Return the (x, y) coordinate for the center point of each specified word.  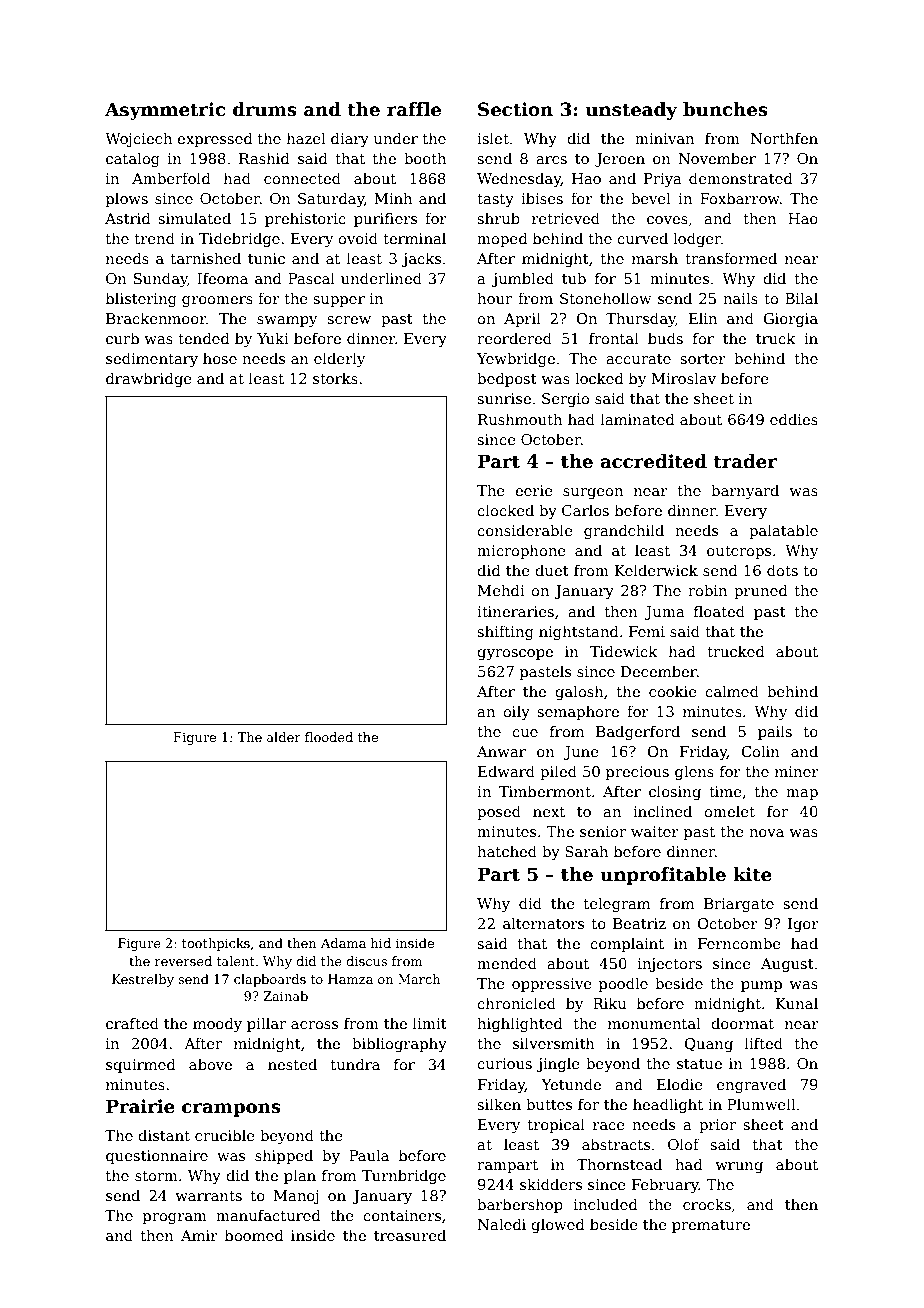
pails (775, 732)
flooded (329, 737)
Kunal (797, 1003)
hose (220, 358)
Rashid (264, 158)
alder (284, 737)
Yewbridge (516, 359)
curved (642, 238)
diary (350, 139)
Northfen (784, 138)
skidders (551, 1184)
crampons (231, 1110)
